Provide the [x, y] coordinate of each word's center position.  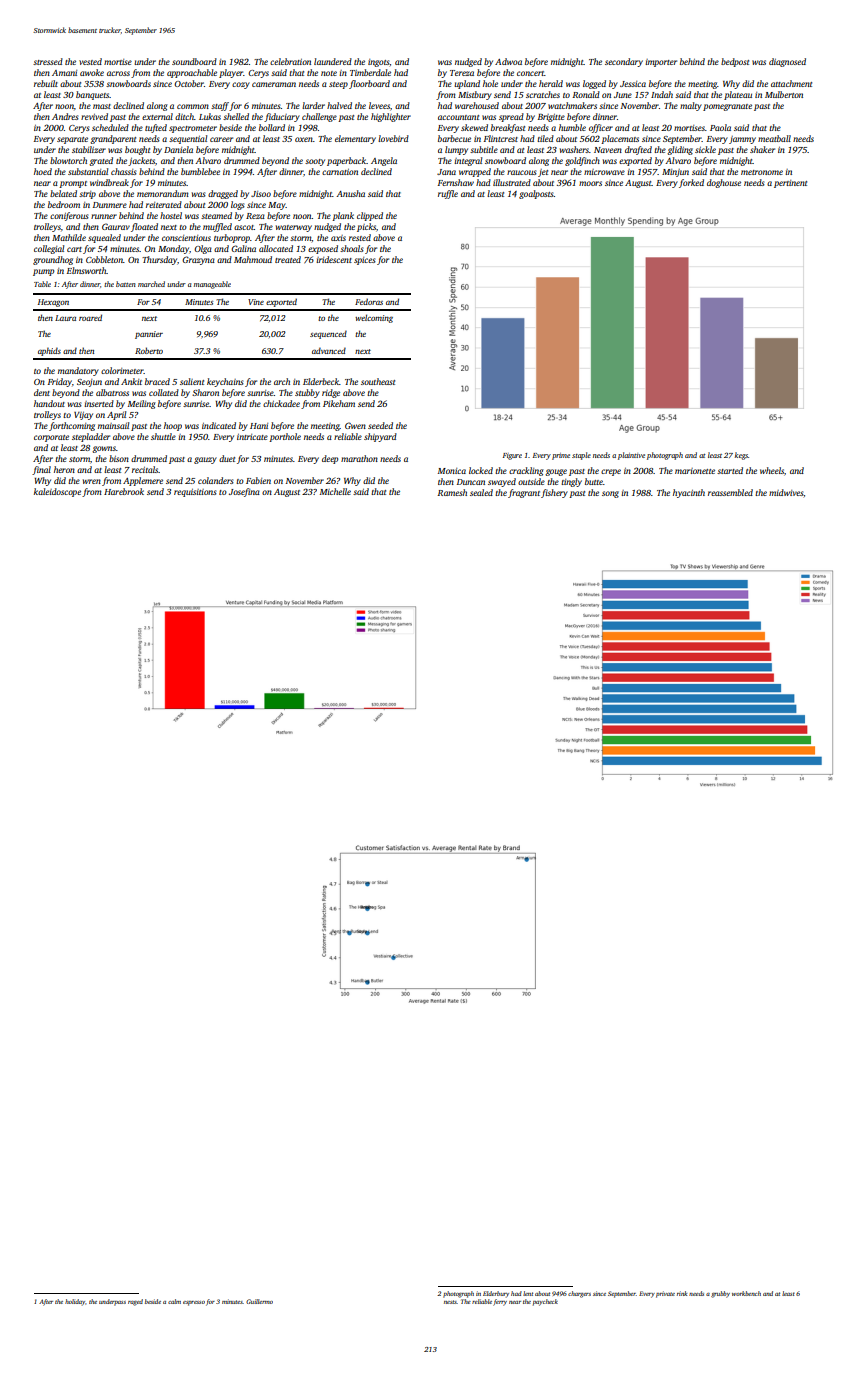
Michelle [335, 491]
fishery [554, 493]
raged [135, 1302]
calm [174, 1301]
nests [450, 1302]
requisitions [195, 493]
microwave [604, 172]
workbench [746, 1293]
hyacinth [689, 493]
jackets [141, 161]
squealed [104, 238]
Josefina [244, 492]
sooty [315, 162]
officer [601, 128]
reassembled [730, 492]
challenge [319, 117]
